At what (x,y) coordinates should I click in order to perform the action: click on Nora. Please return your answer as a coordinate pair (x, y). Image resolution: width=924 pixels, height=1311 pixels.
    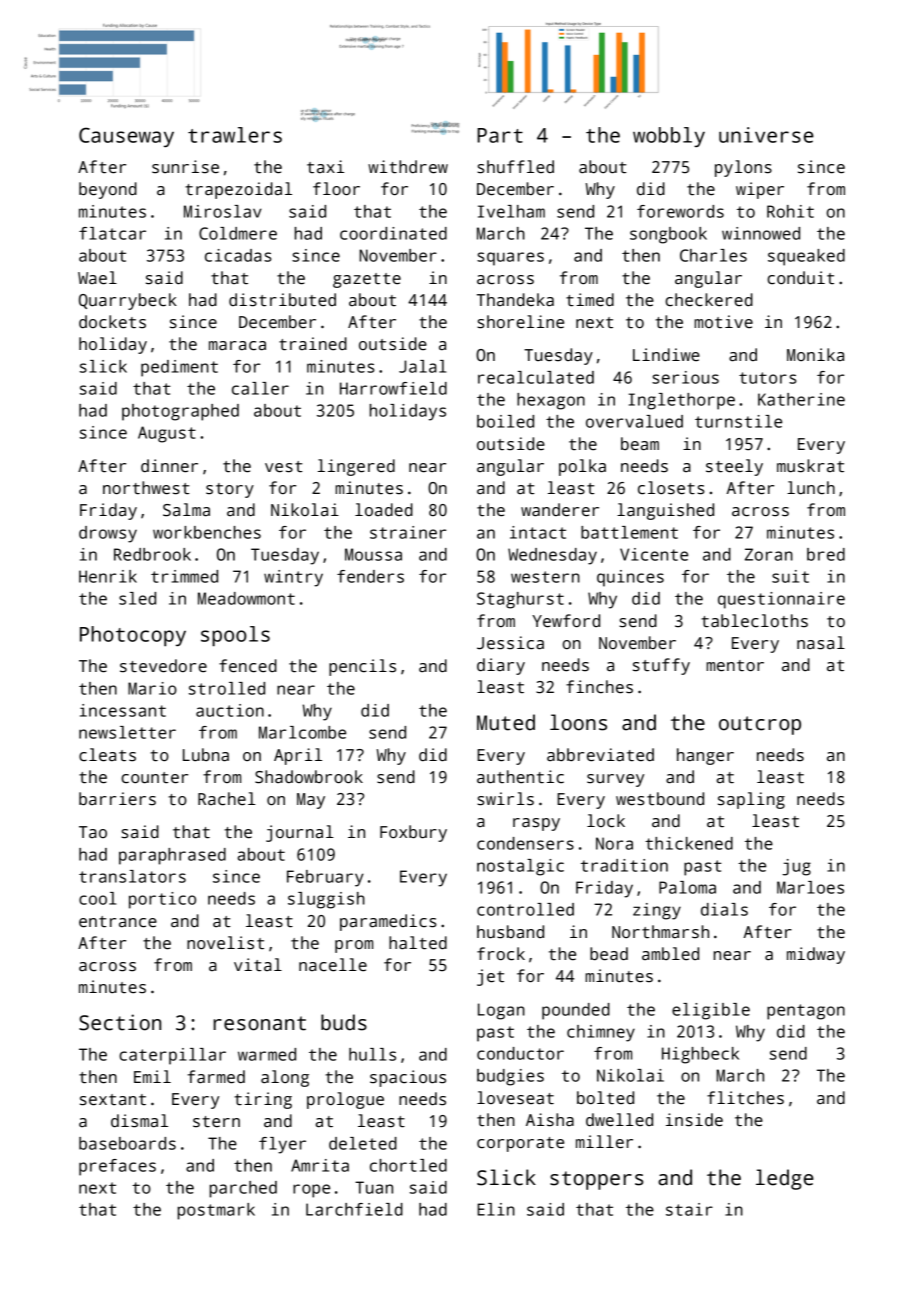
    Looking at the image, I should click on (614, 843).
